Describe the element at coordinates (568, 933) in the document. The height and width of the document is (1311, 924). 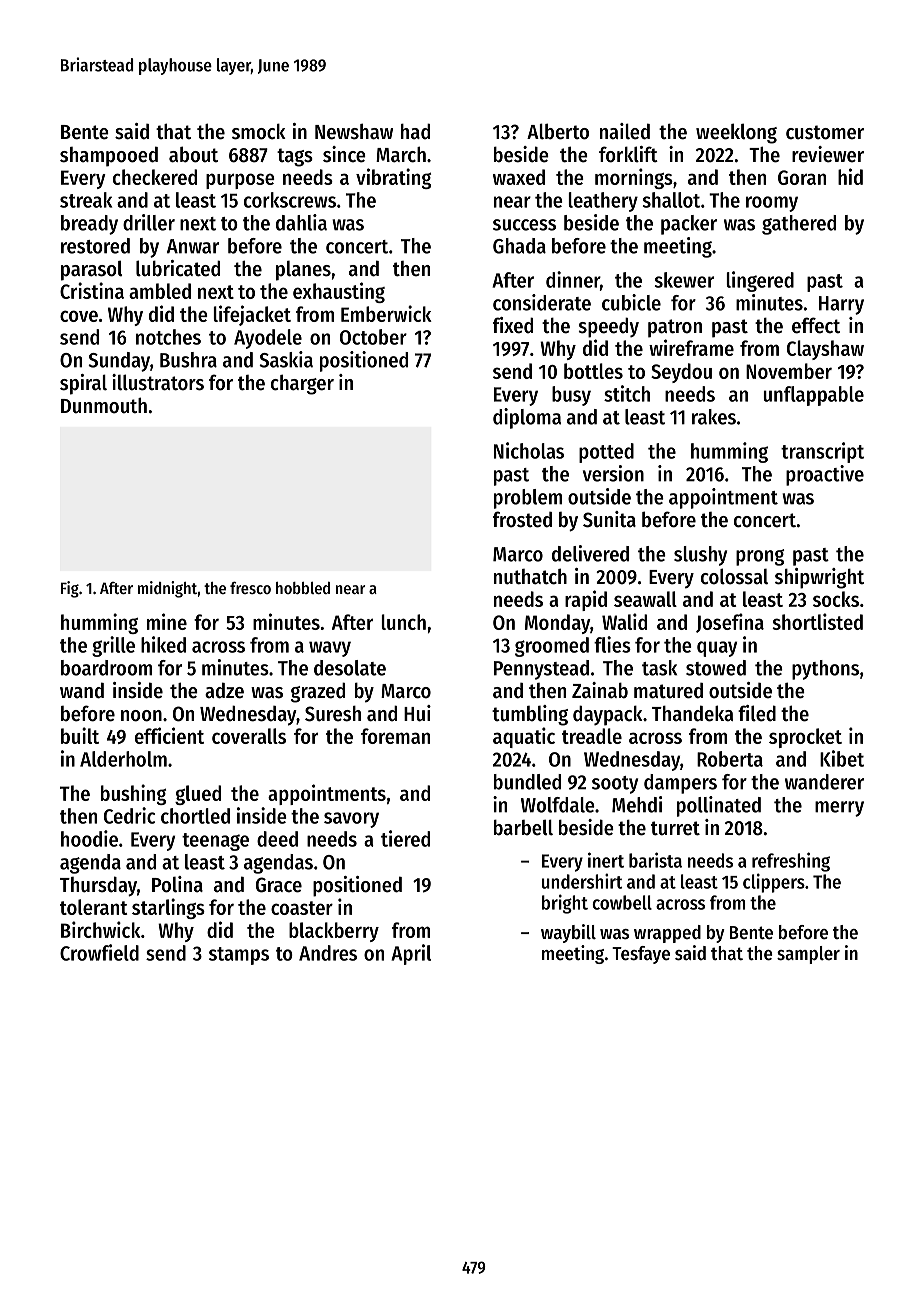
I see `waybill` at that location.
